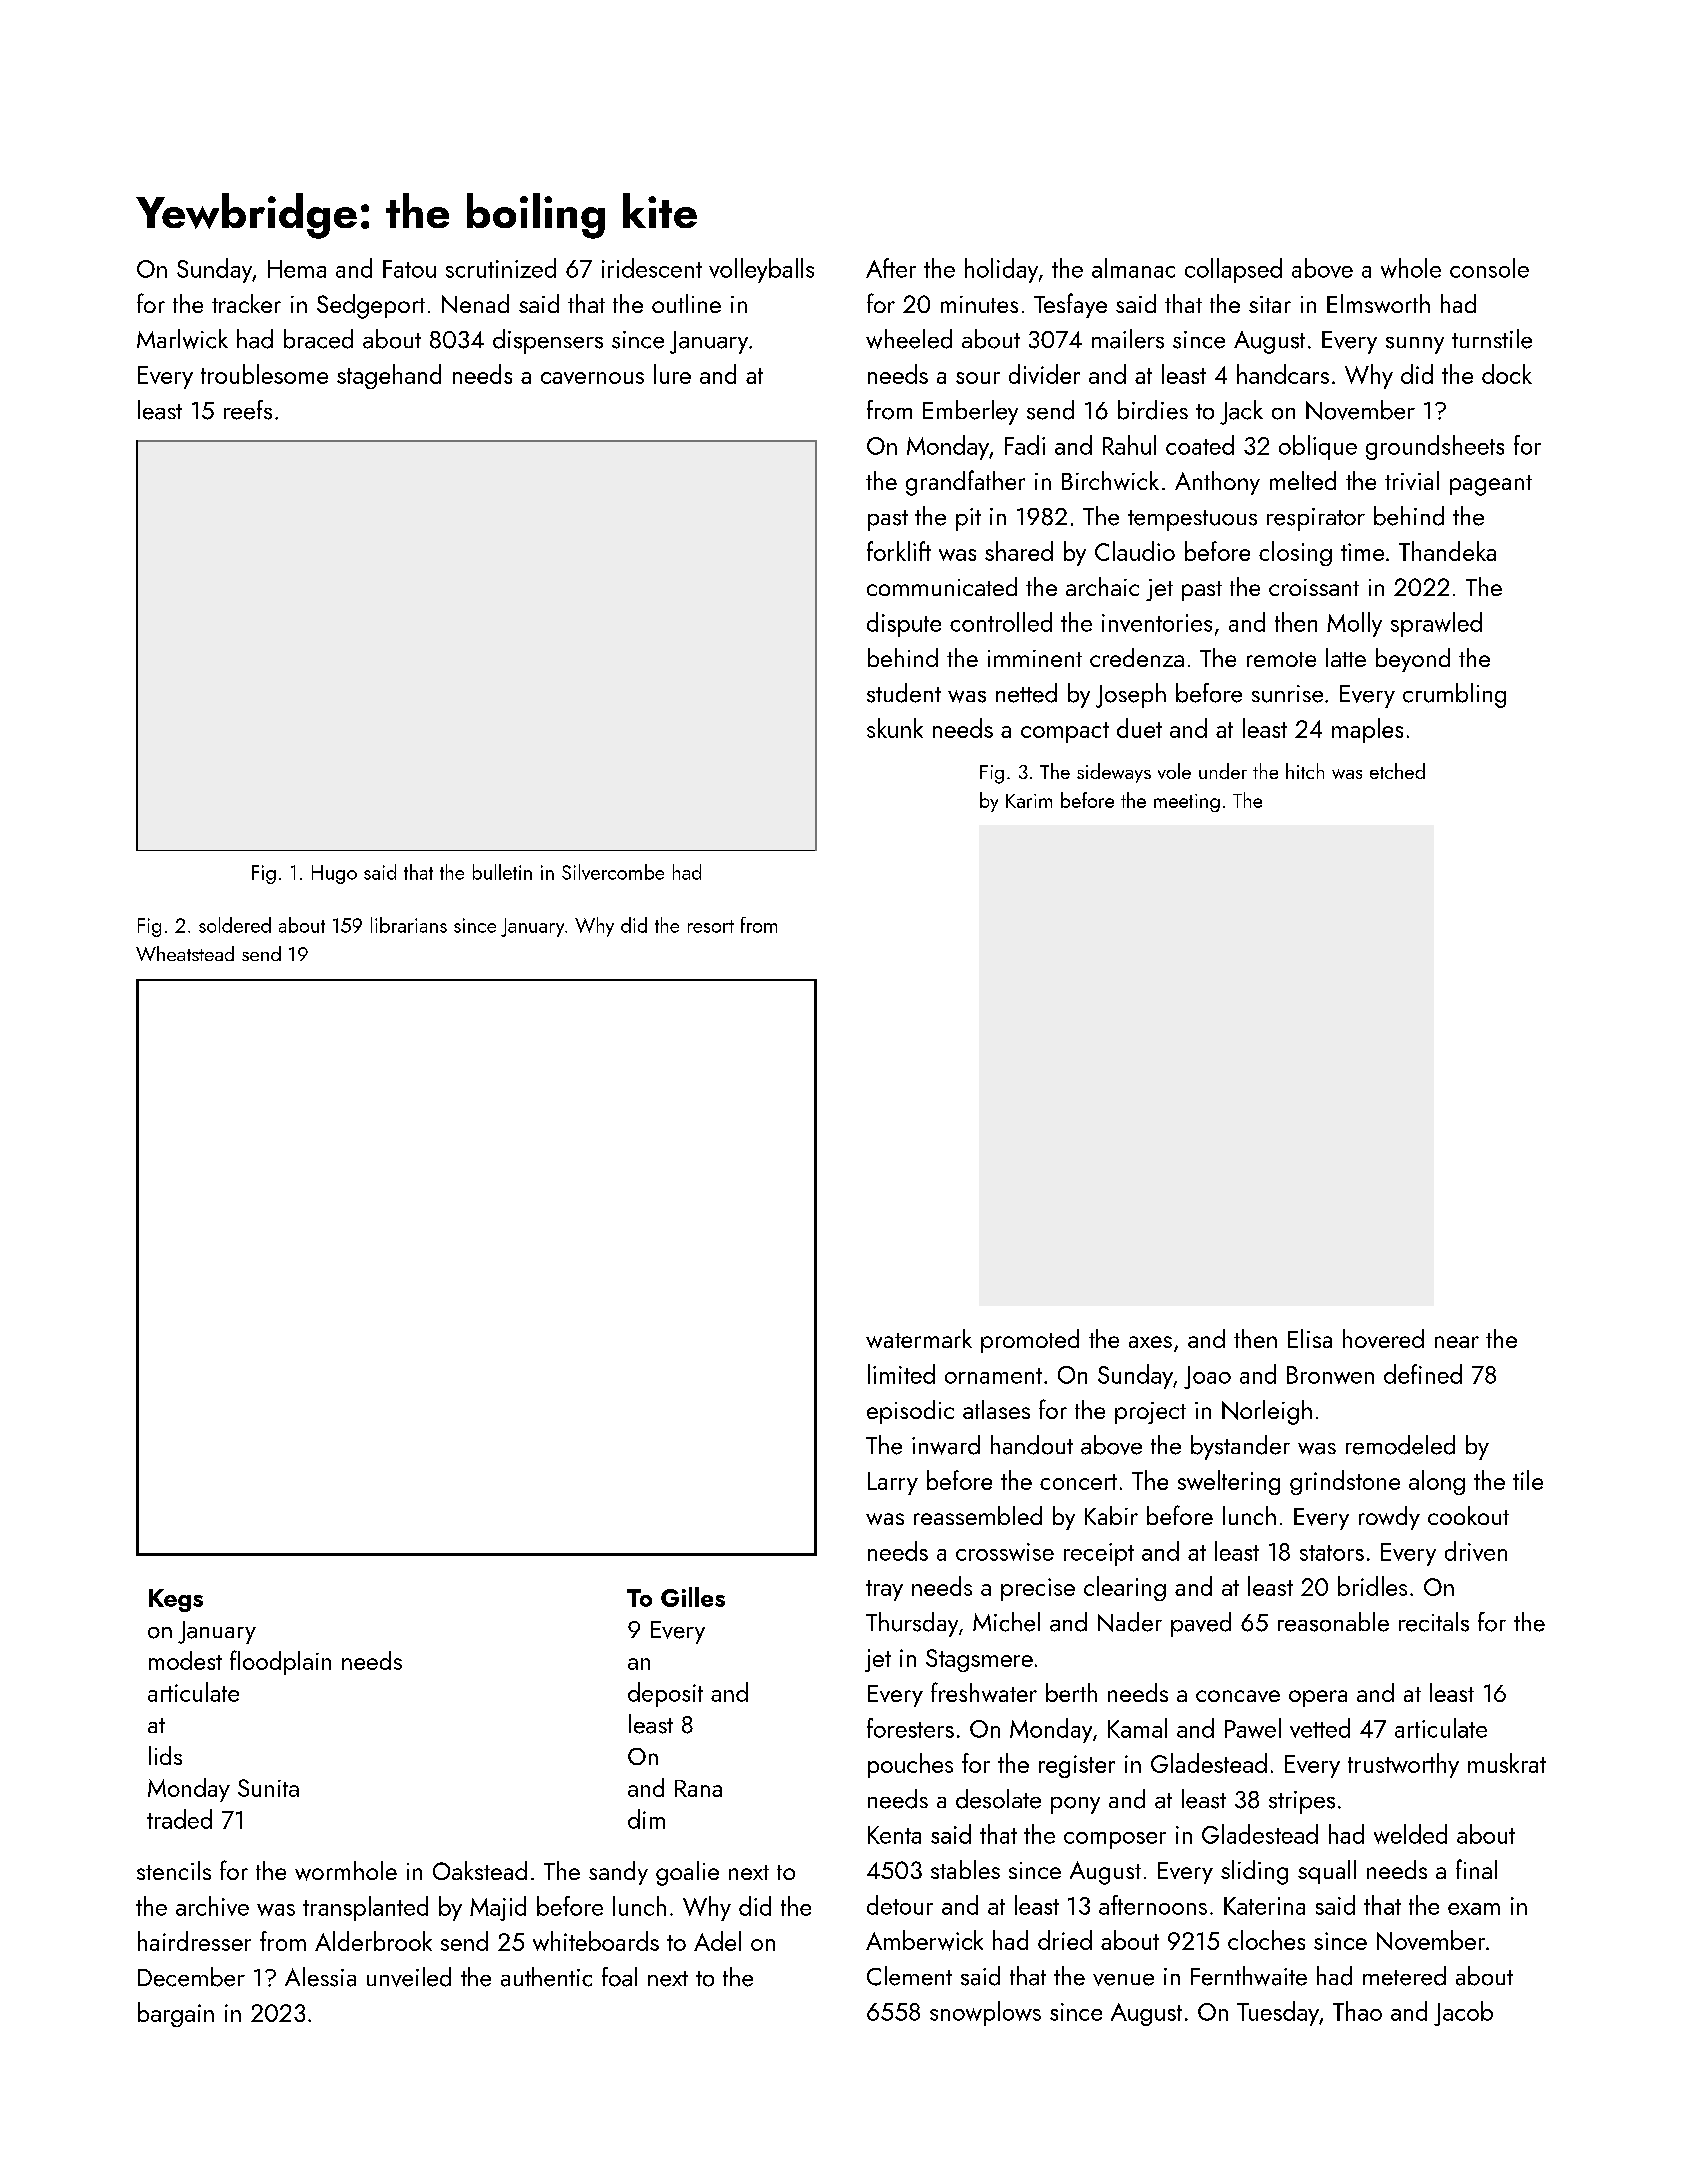 Image resolution: width=1683 pixels, height=2178 pixels. I want to click on sitar, so click(1270, 304).
